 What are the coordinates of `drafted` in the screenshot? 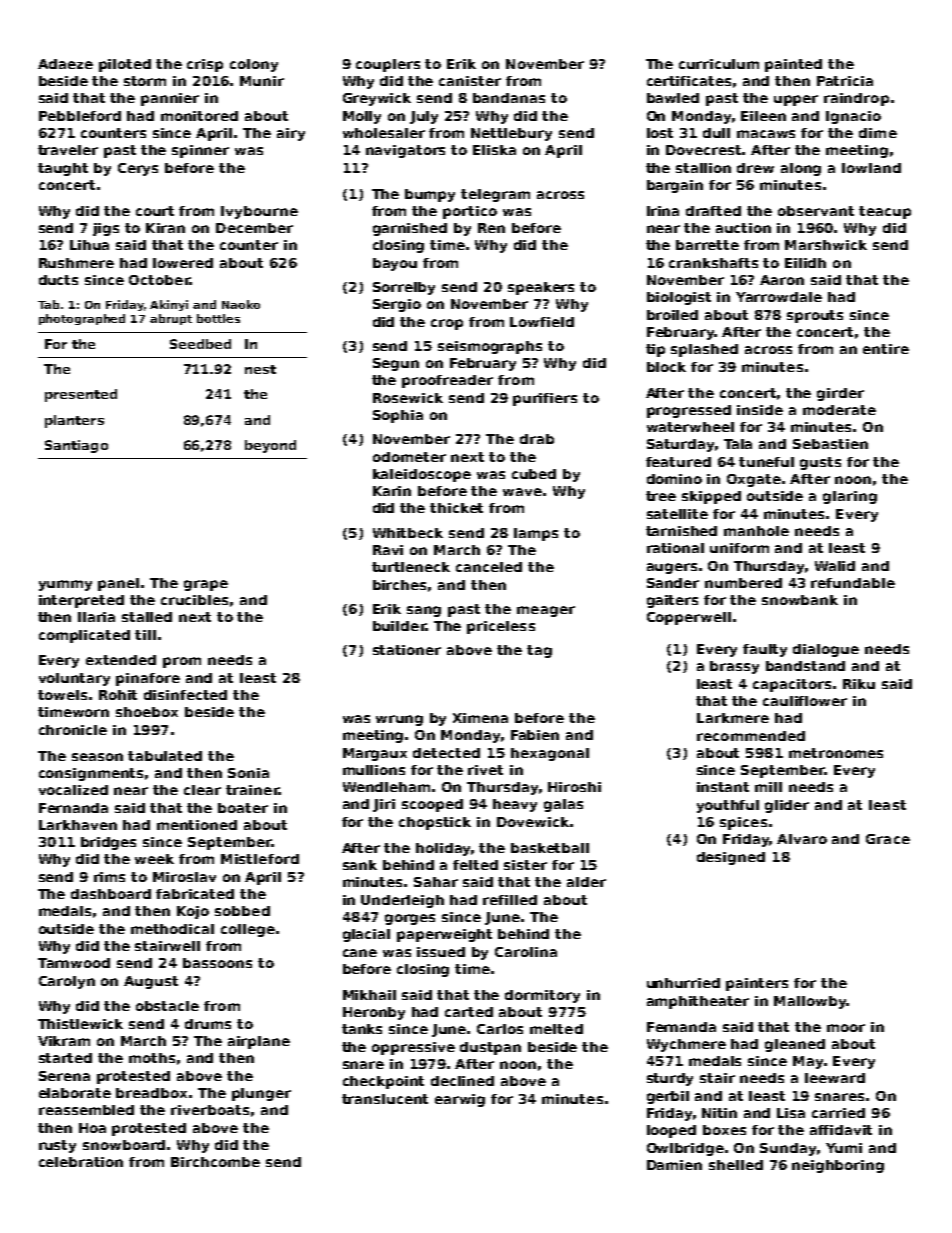 It's located at (713, 211).
